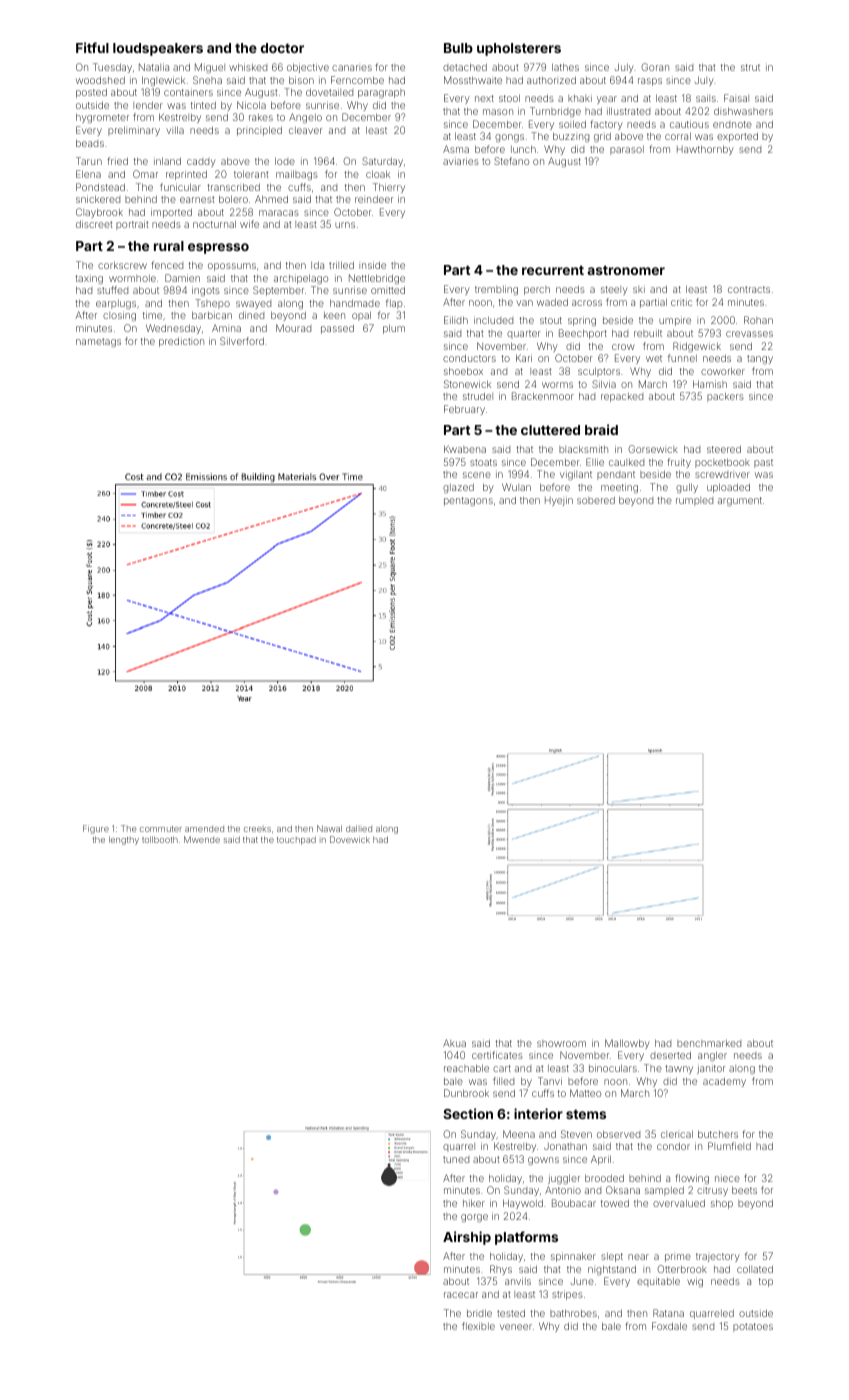  What do you see at coordinates (467, 384) in the screenshot?
I see `Stonewick` at bounding box center [467, 384].
